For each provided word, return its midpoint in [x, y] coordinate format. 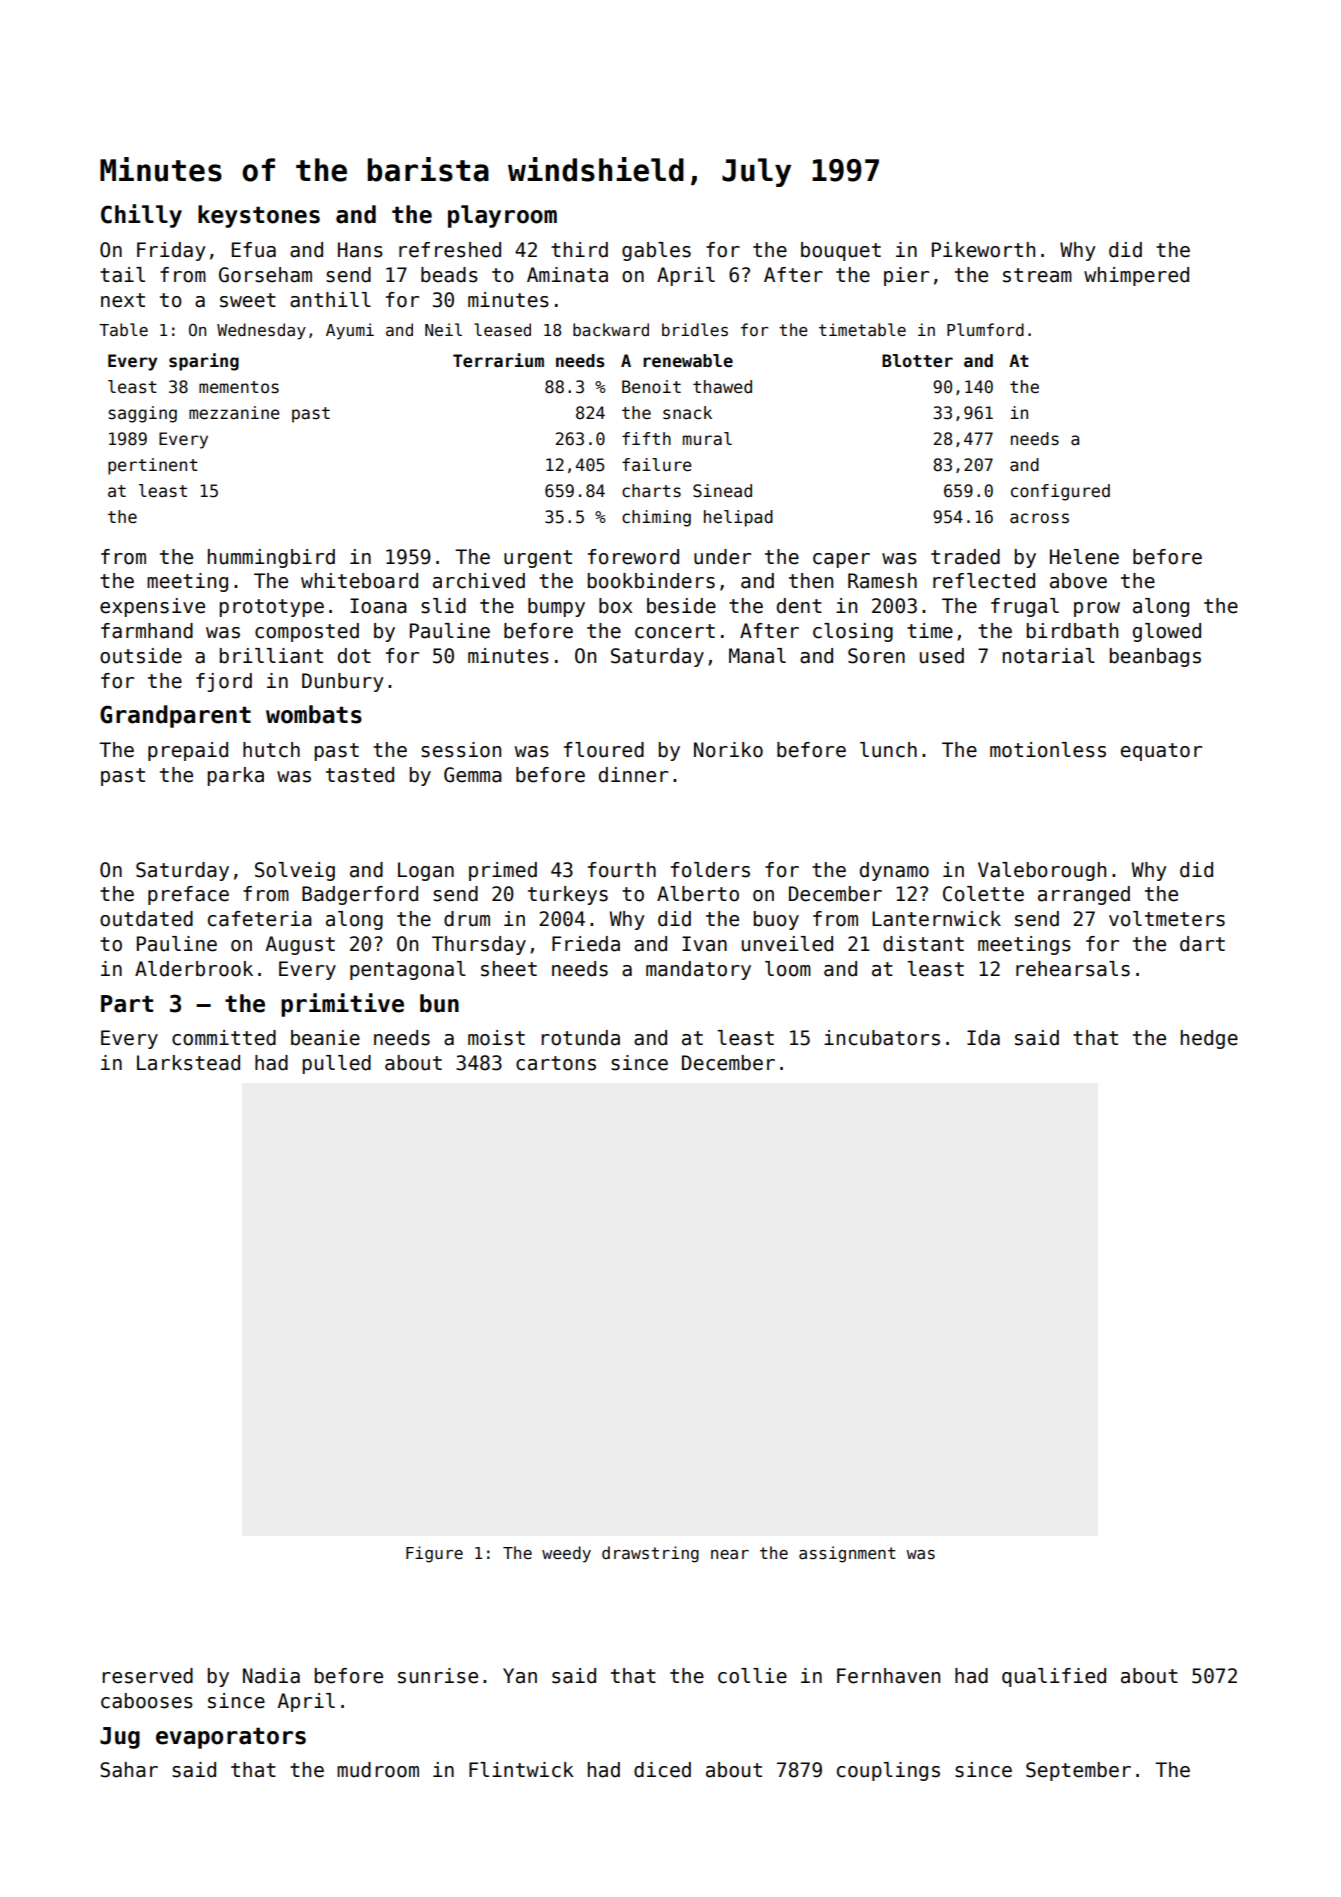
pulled [336, 1064]
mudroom [378, 1770]
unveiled [787, 944]
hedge [1209, 1039]
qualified [1054, 1677]
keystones [259, 216]
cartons [556, 1063]
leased [502, 330]
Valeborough [1042, 871]
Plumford [985, 329]
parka [235, 776]
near [730, 1554]
